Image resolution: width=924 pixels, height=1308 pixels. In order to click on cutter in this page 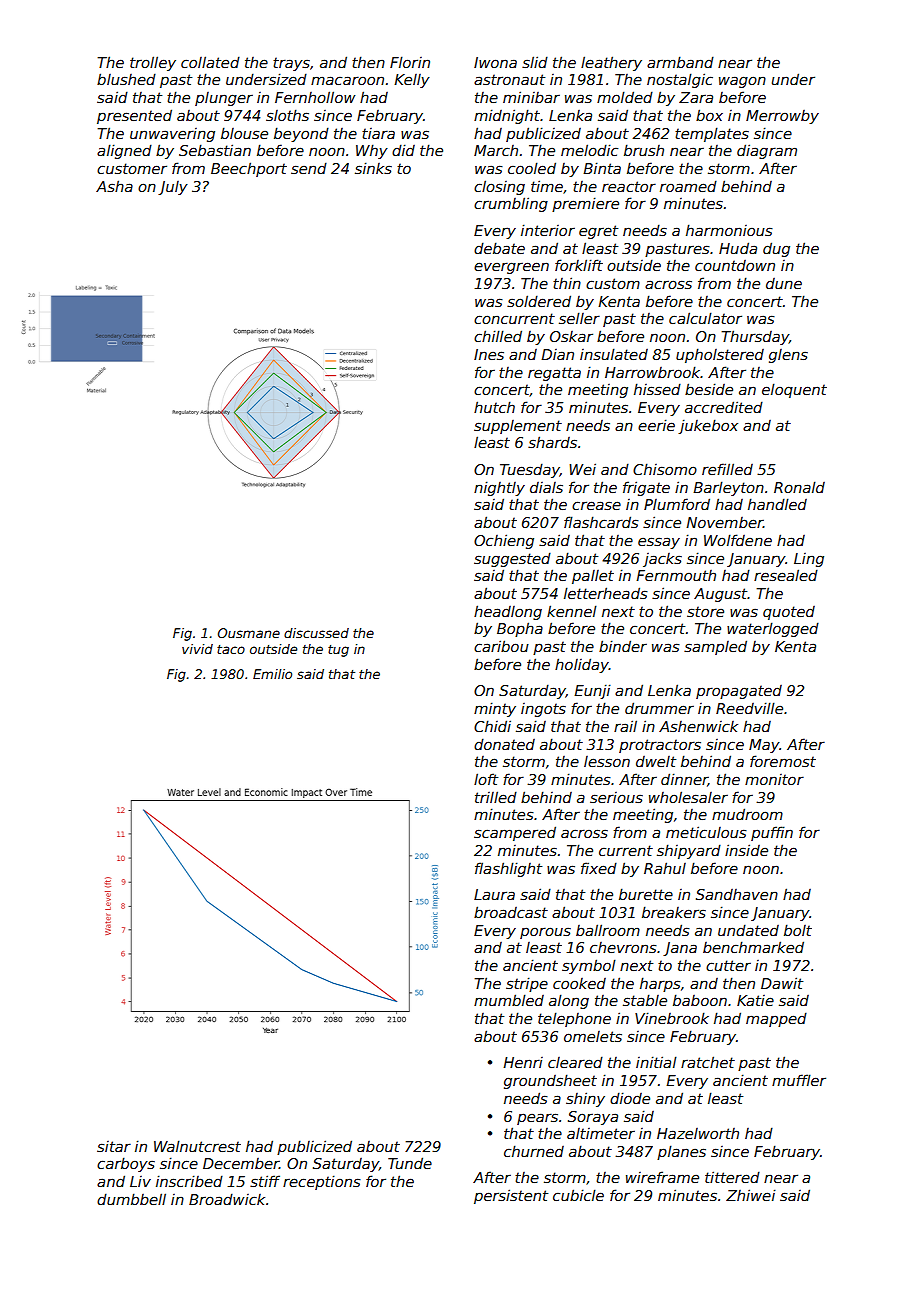, I will do `click(728, 965)`.
